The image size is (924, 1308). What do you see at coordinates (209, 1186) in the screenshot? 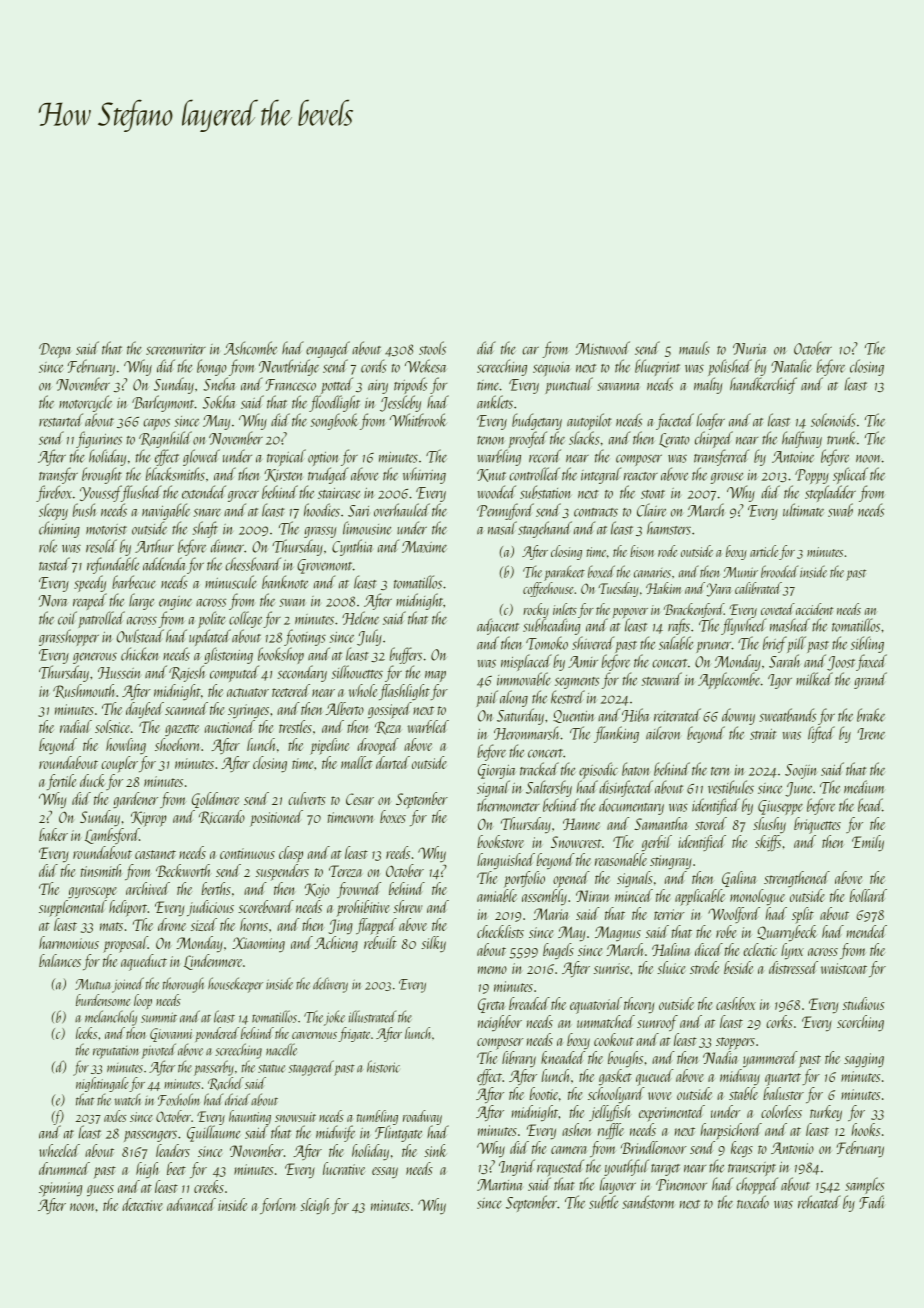
I see `creeks` at bounding box center [209, 1186].
